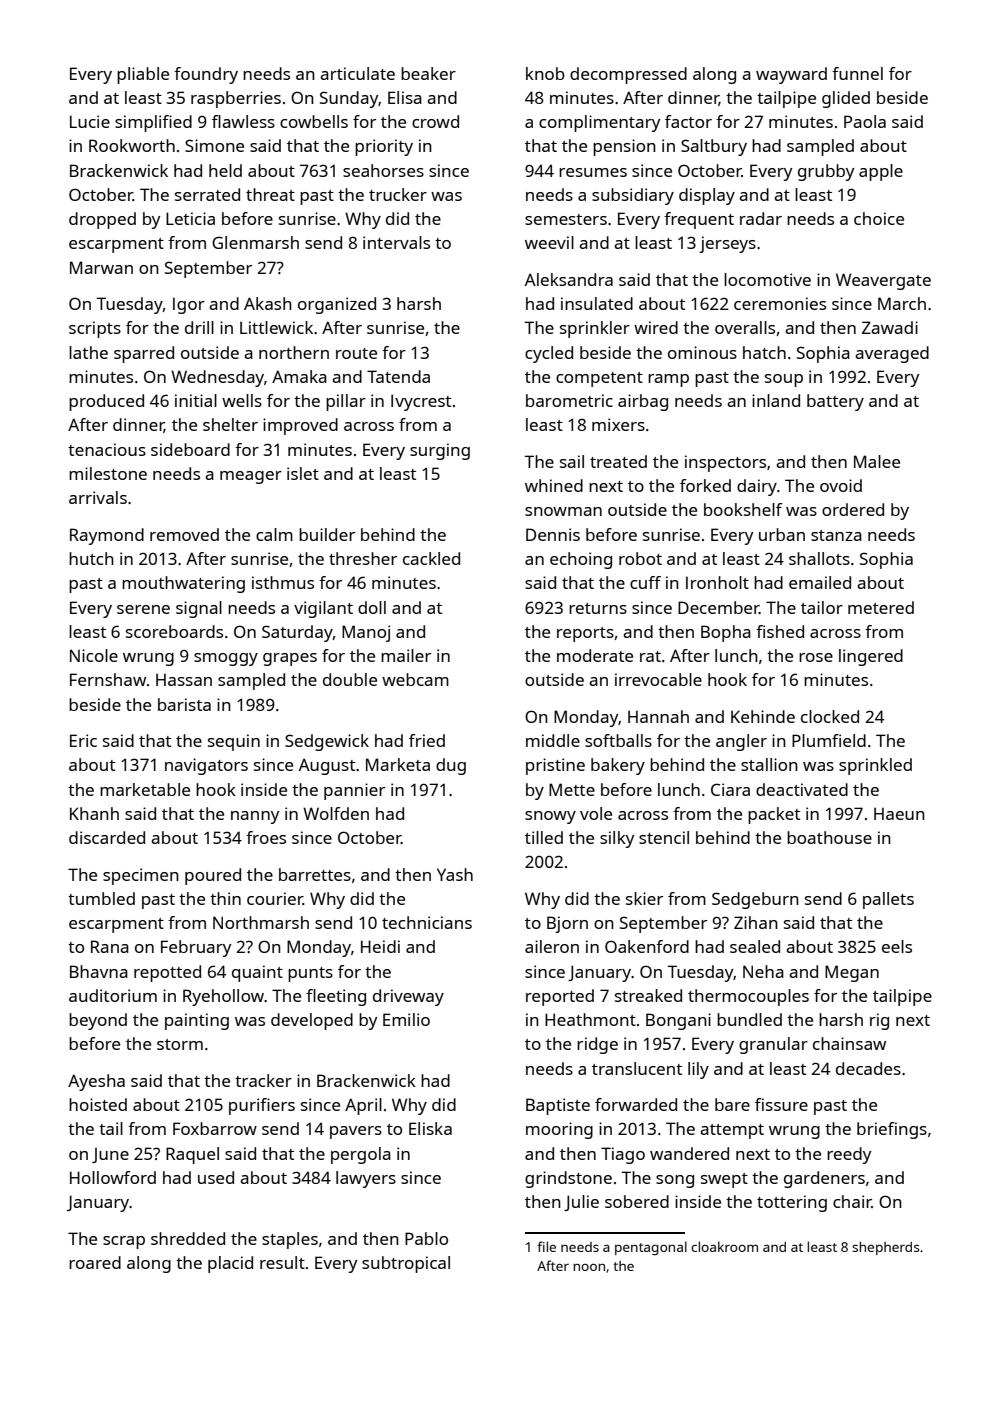  Describe the element at coordinates (357, 73) in the screenshot. I see `articulate` at that location.
